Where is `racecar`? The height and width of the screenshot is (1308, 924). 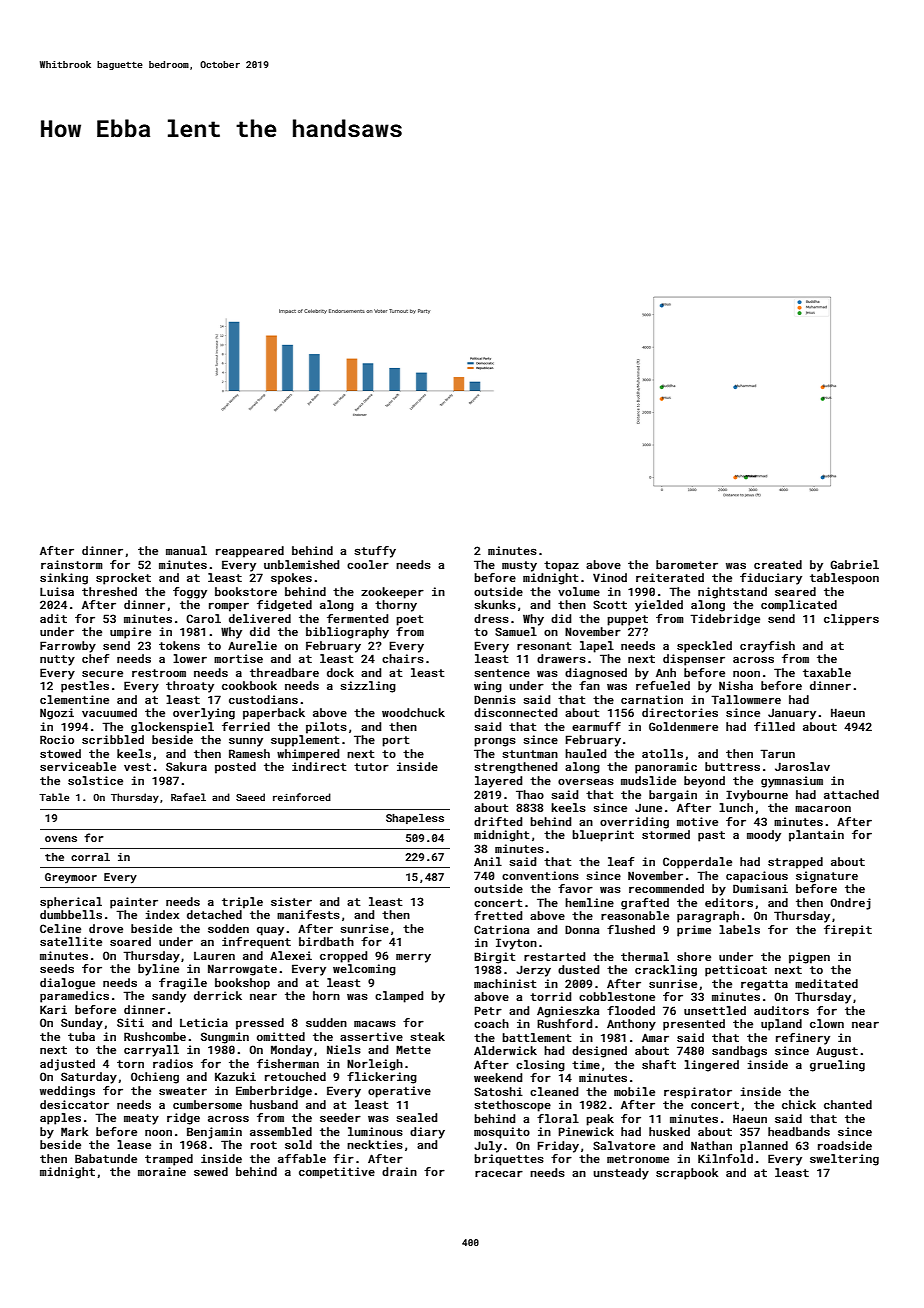
racecar is located at coordinates (499, 1173).
